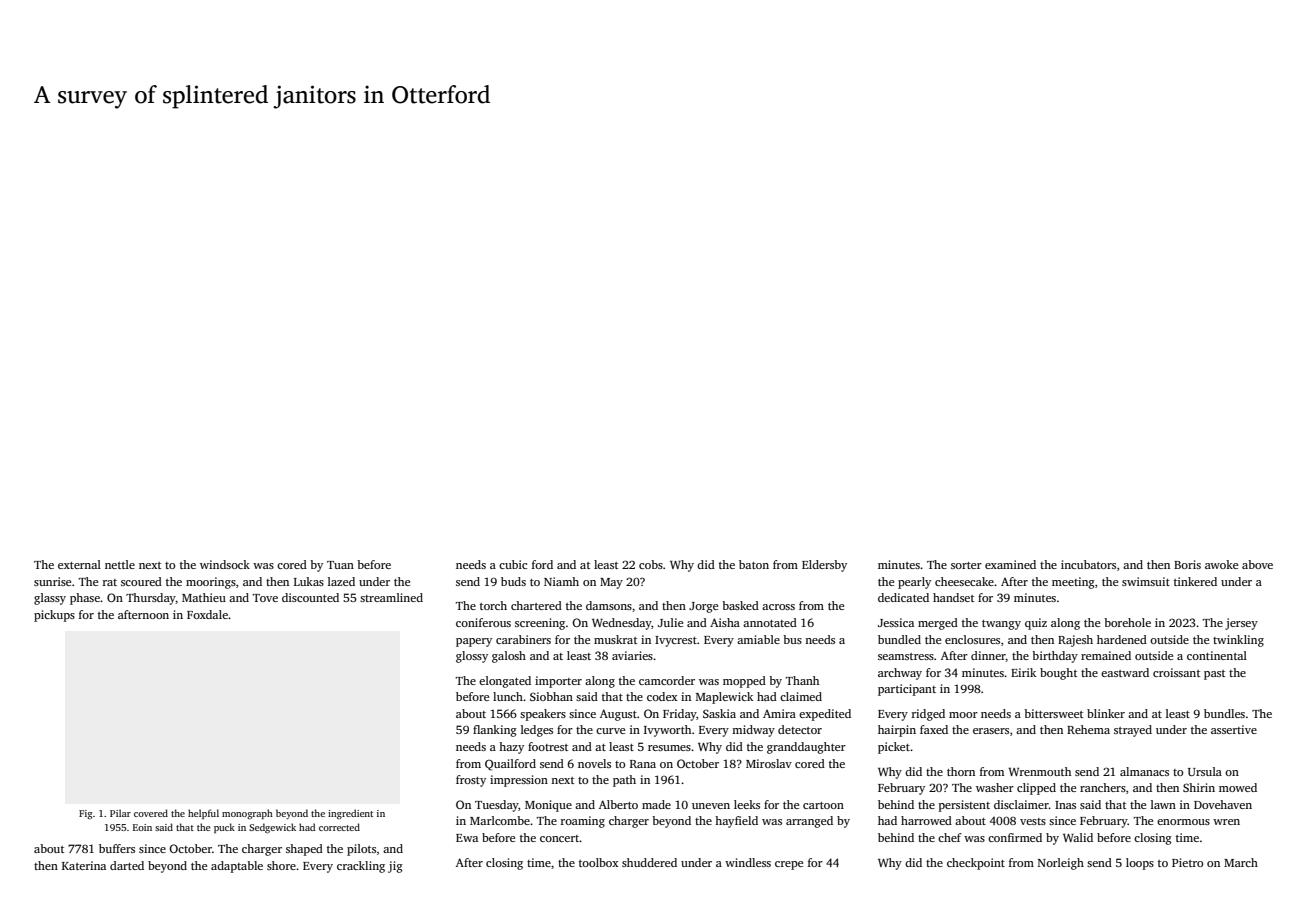 This document has height=924, width=1308. I want to click on continental, so click(1217, 655).
